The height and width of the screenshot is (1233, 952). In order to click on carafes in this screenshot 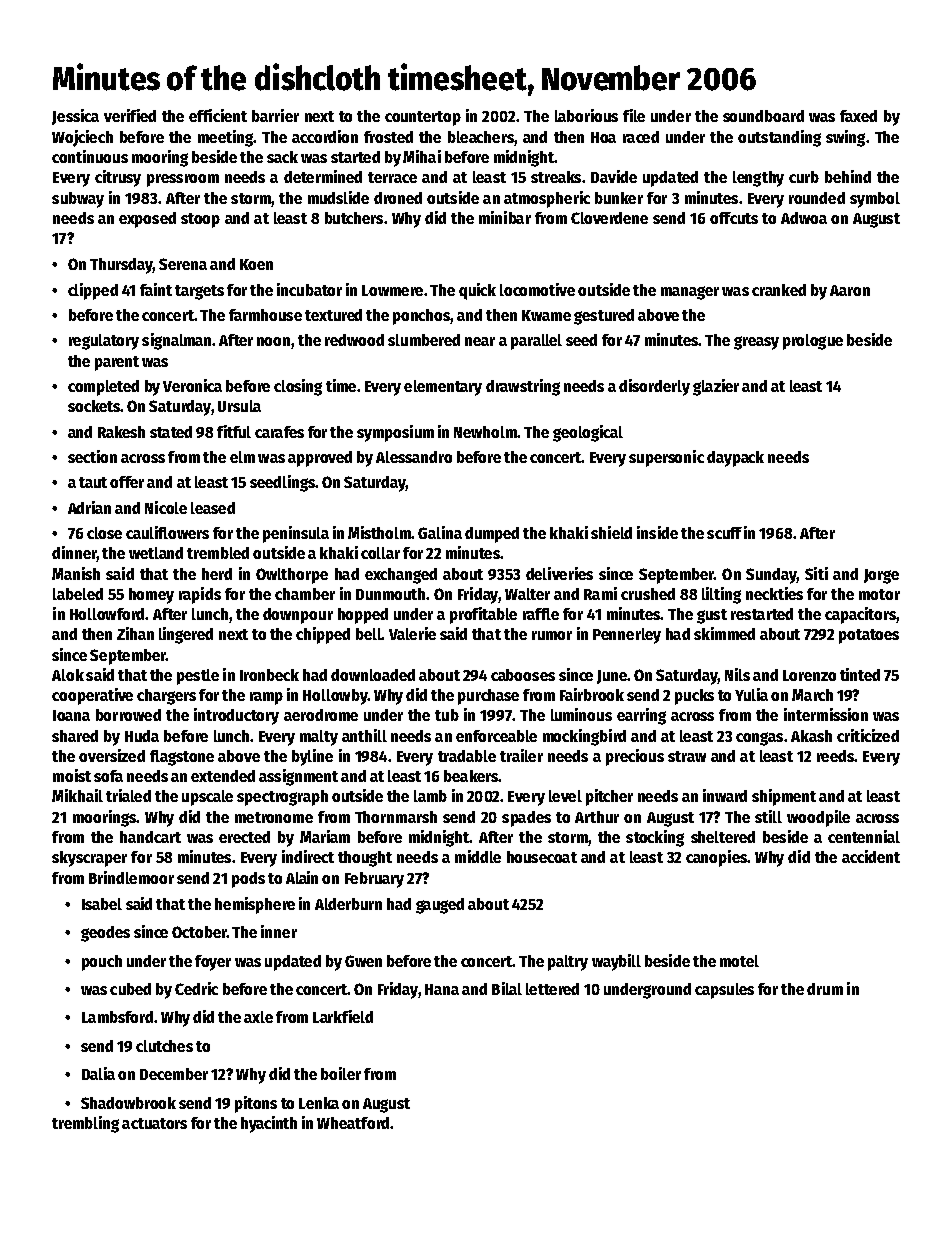, I will do `click(279, 432)`.
